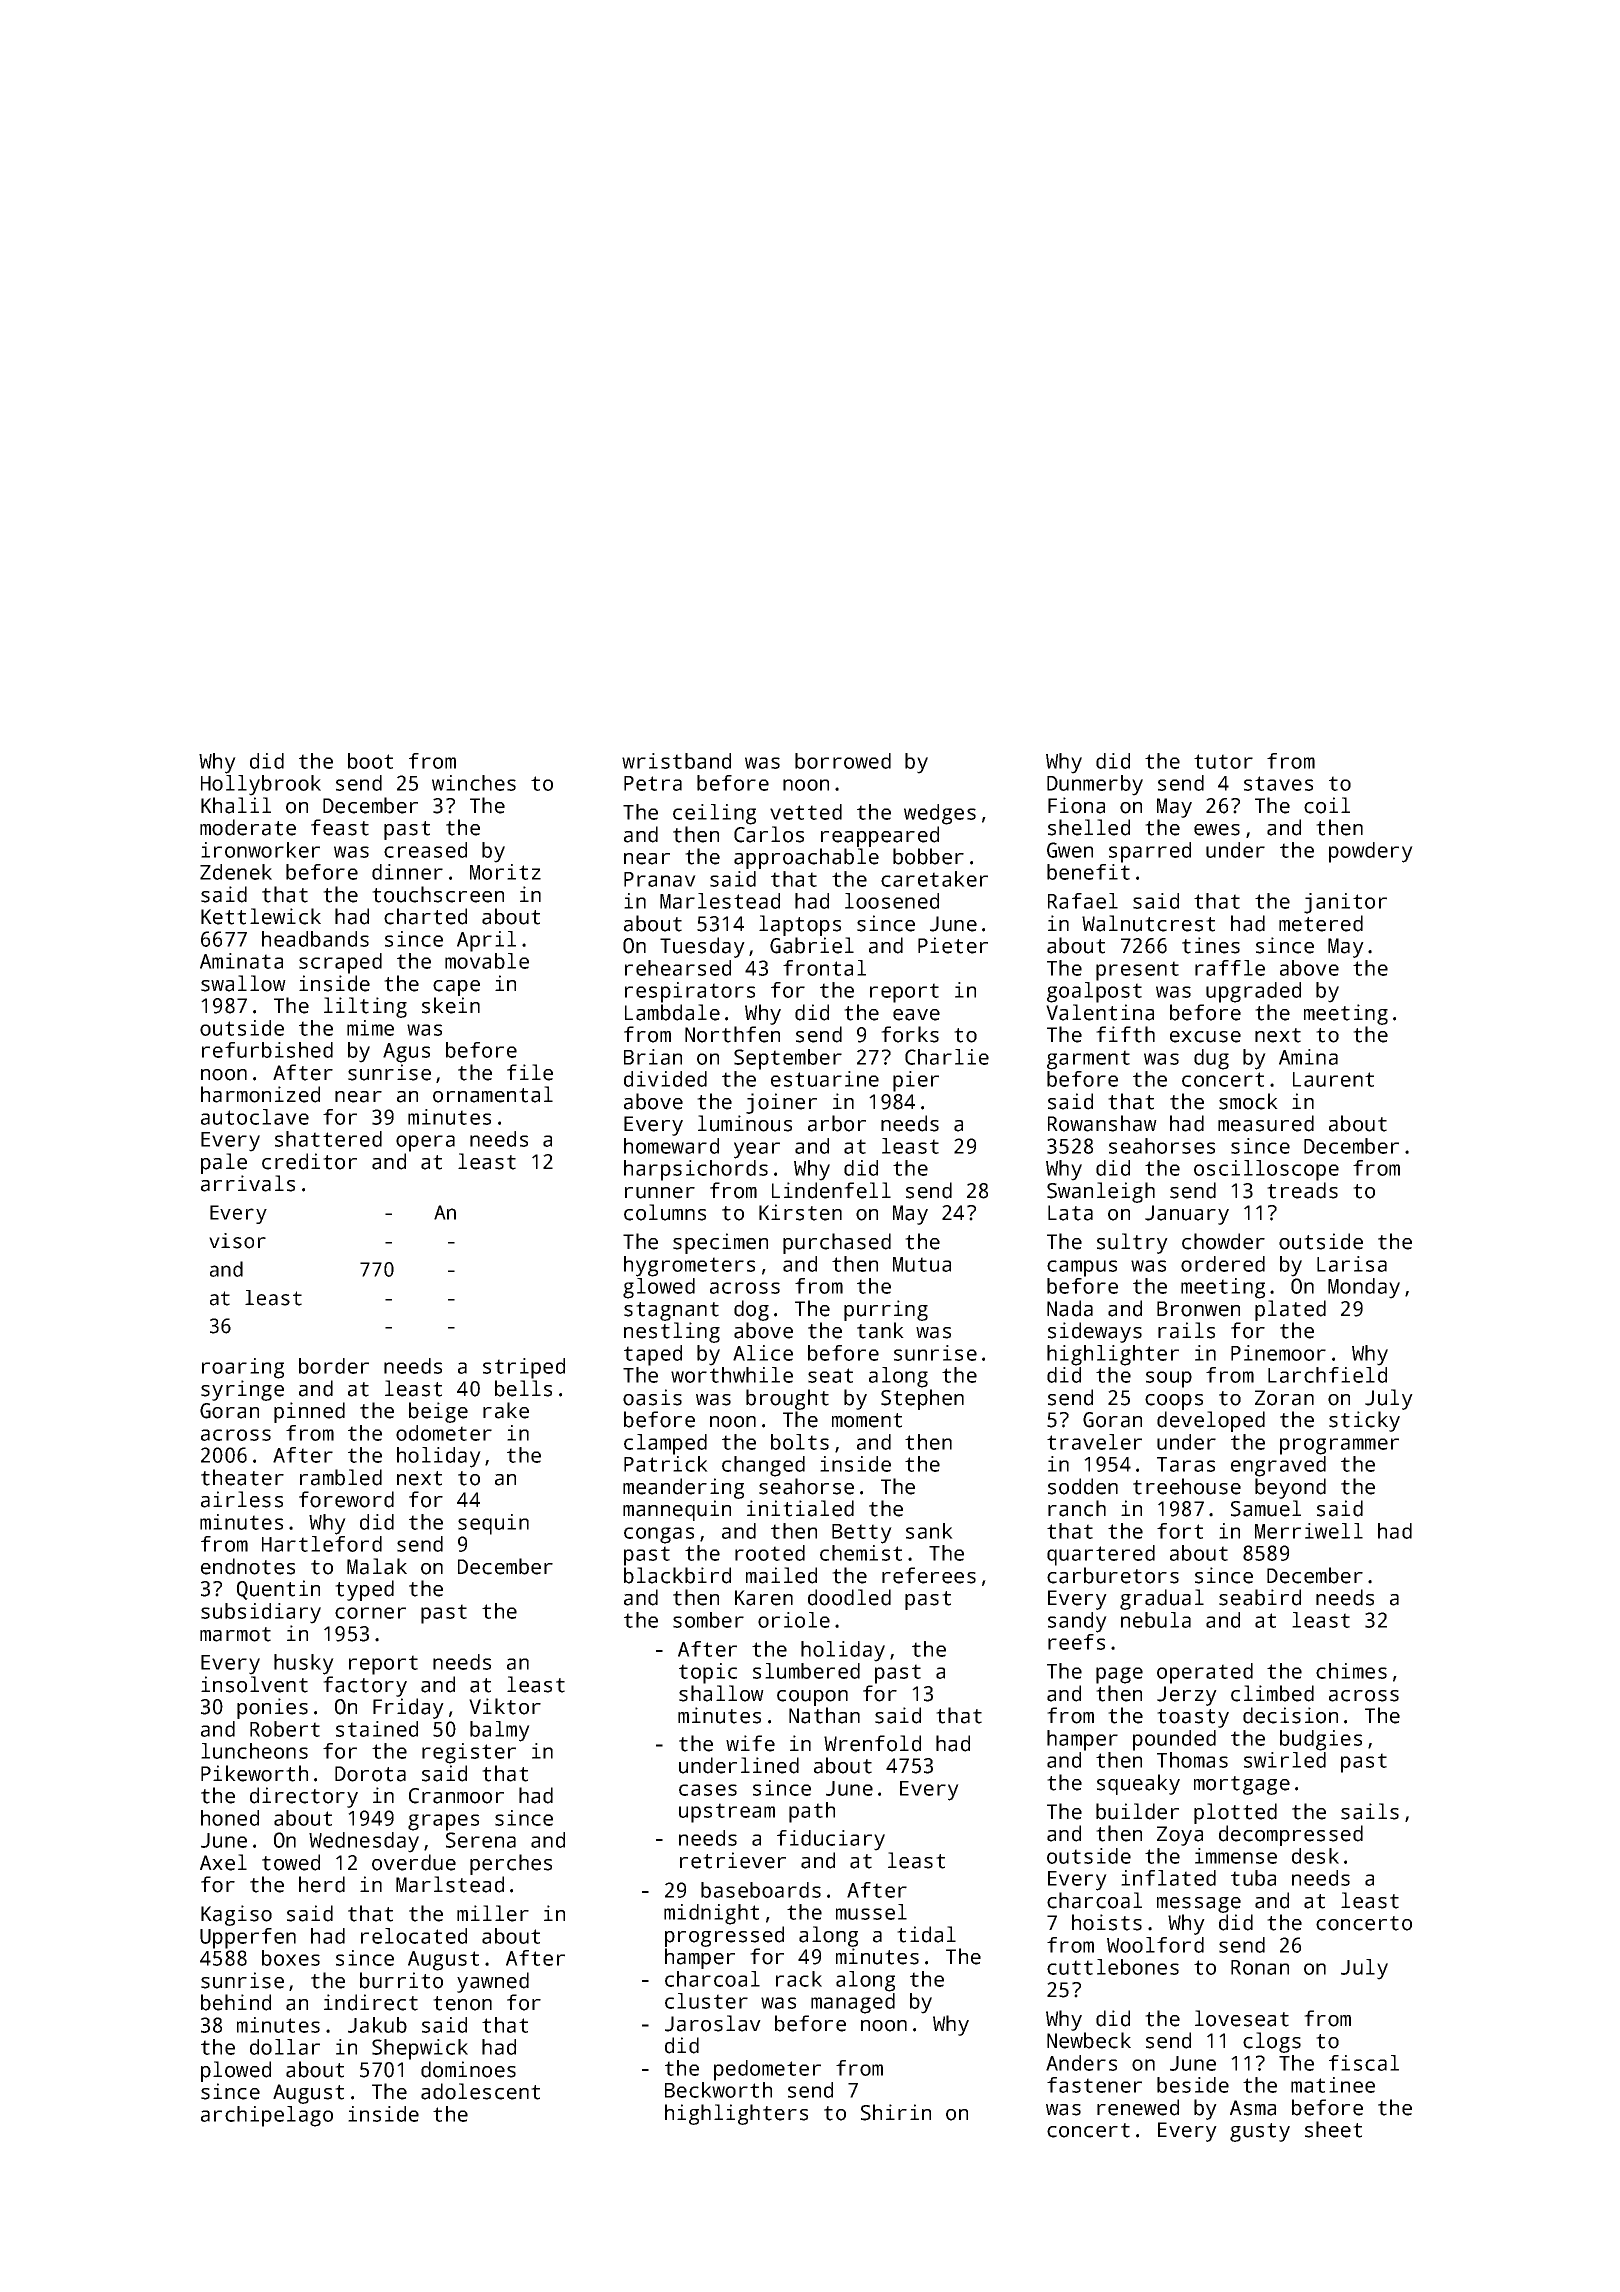 The image size is (1620, 2292). Describe the element at coordinates (1266, 1170) in the page. I see `oscilloscope` at that location.
